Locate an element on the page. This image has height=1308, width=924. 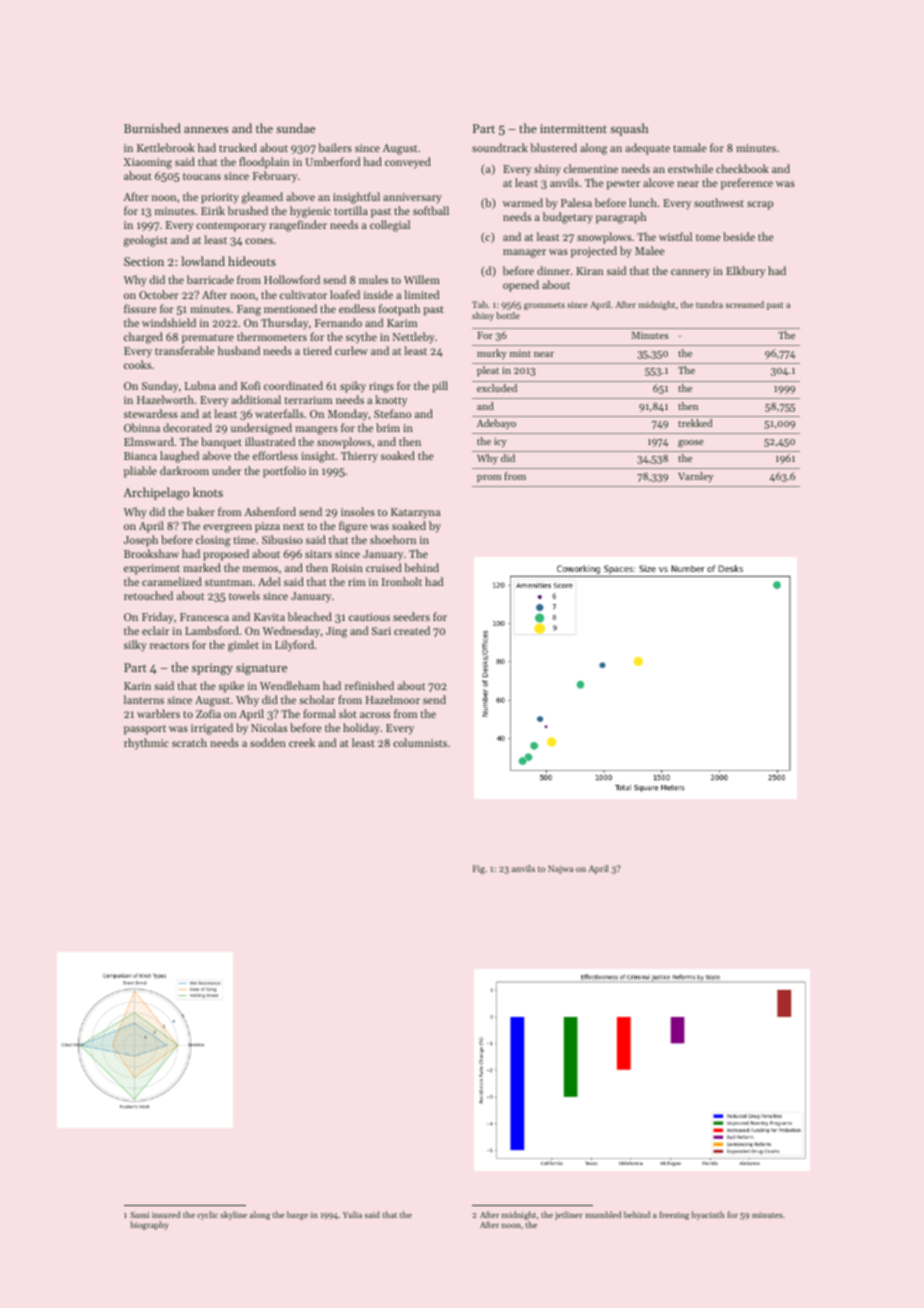
squash is located at coordinates (629, 129).
